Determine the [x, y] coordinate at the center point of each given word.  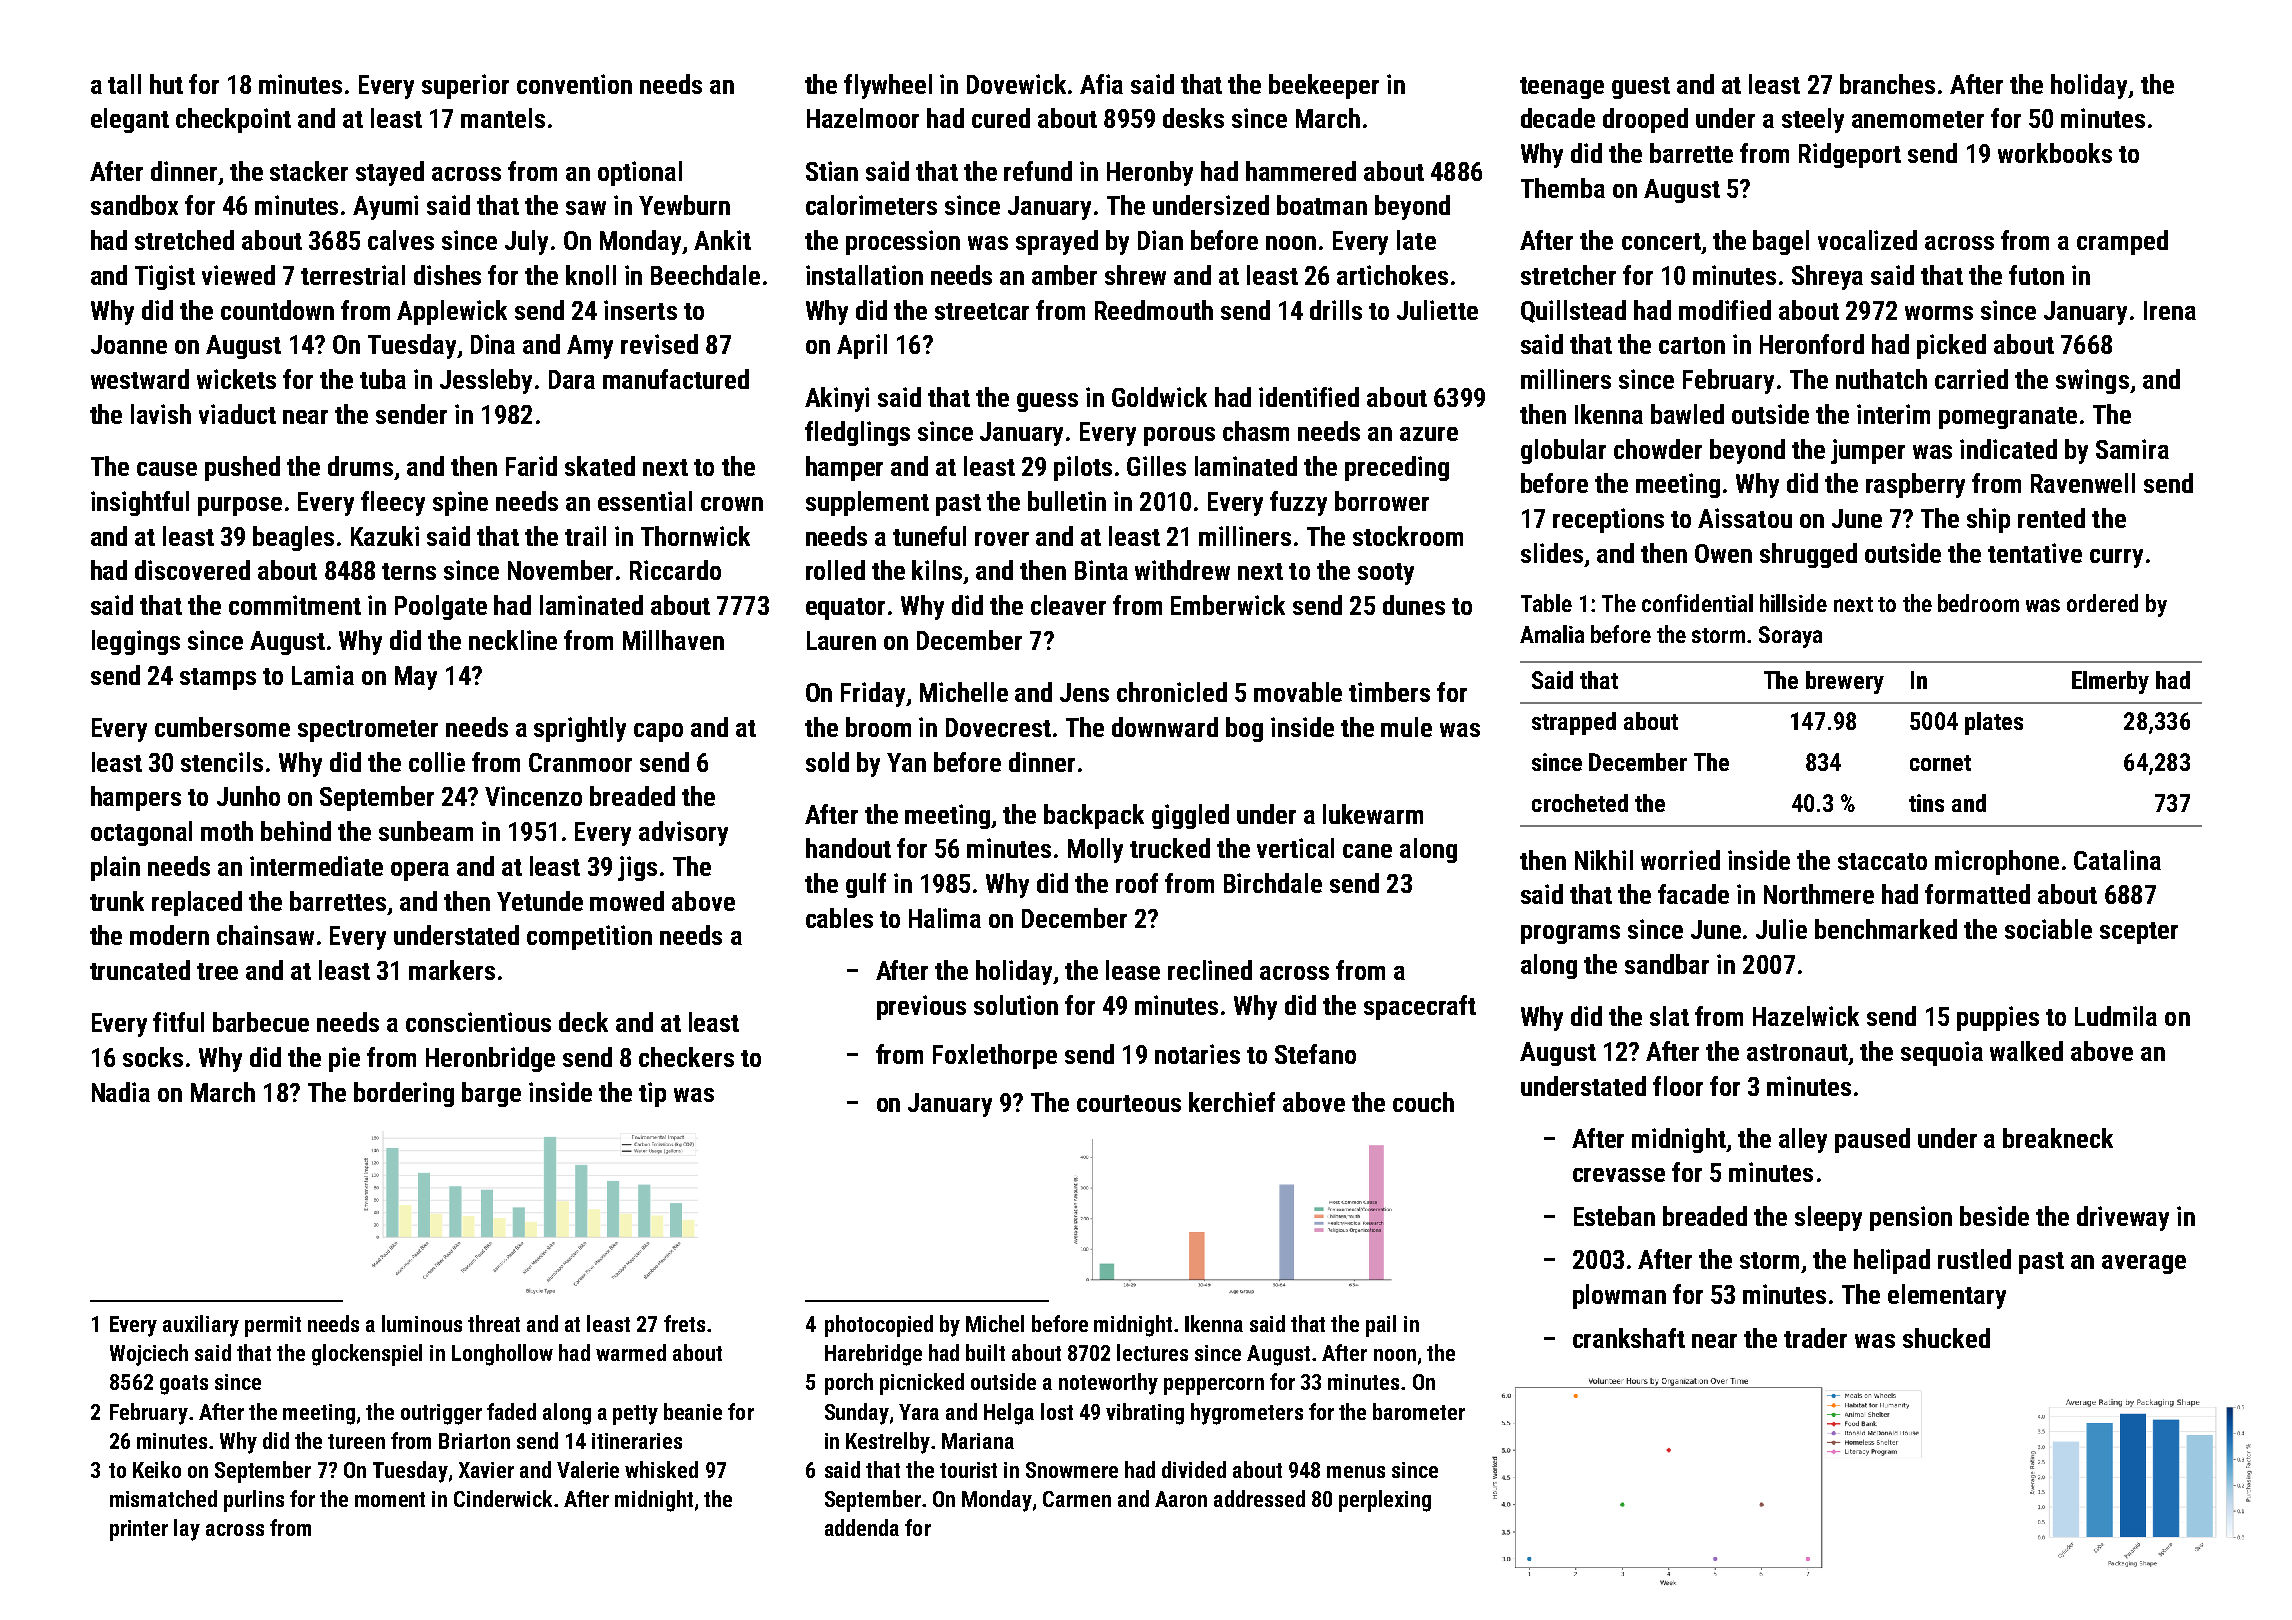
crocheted [1580, 803]
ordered [2102, 603]
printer [139, 1530]
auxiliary [201, 1326]
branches [1887, 84]
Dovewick [1016, 84]
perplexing [1385, 1501]
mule [1406, 727]
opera [420, 871]
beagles [293, 538]
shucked [1946, 1338]
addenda [862, 1527]
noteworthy [1108, 1384]
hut [166, 84]
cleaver [1068, 605]
